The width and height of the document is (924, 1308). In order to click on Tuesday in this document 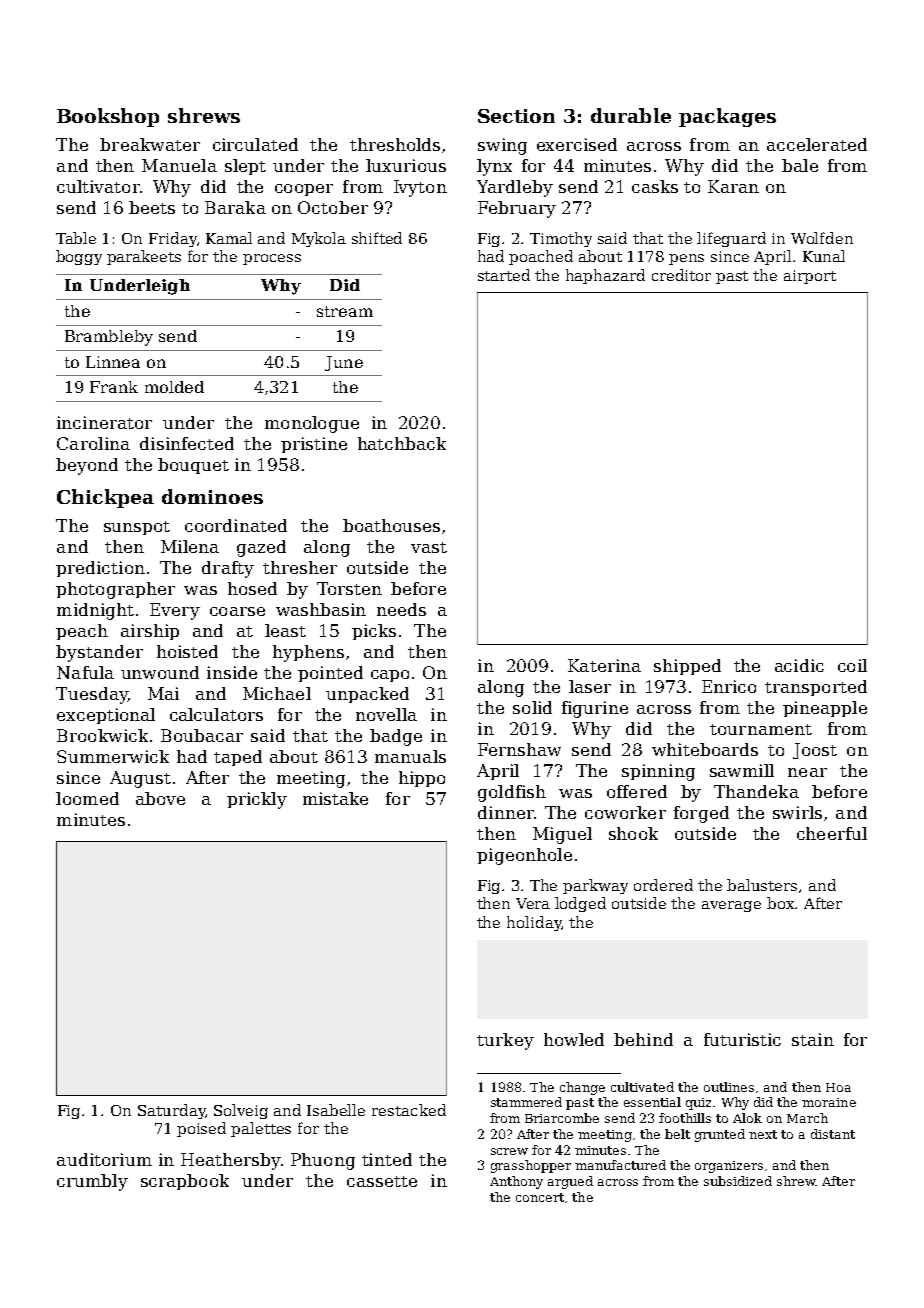, I will do `click(92, 695)`.
